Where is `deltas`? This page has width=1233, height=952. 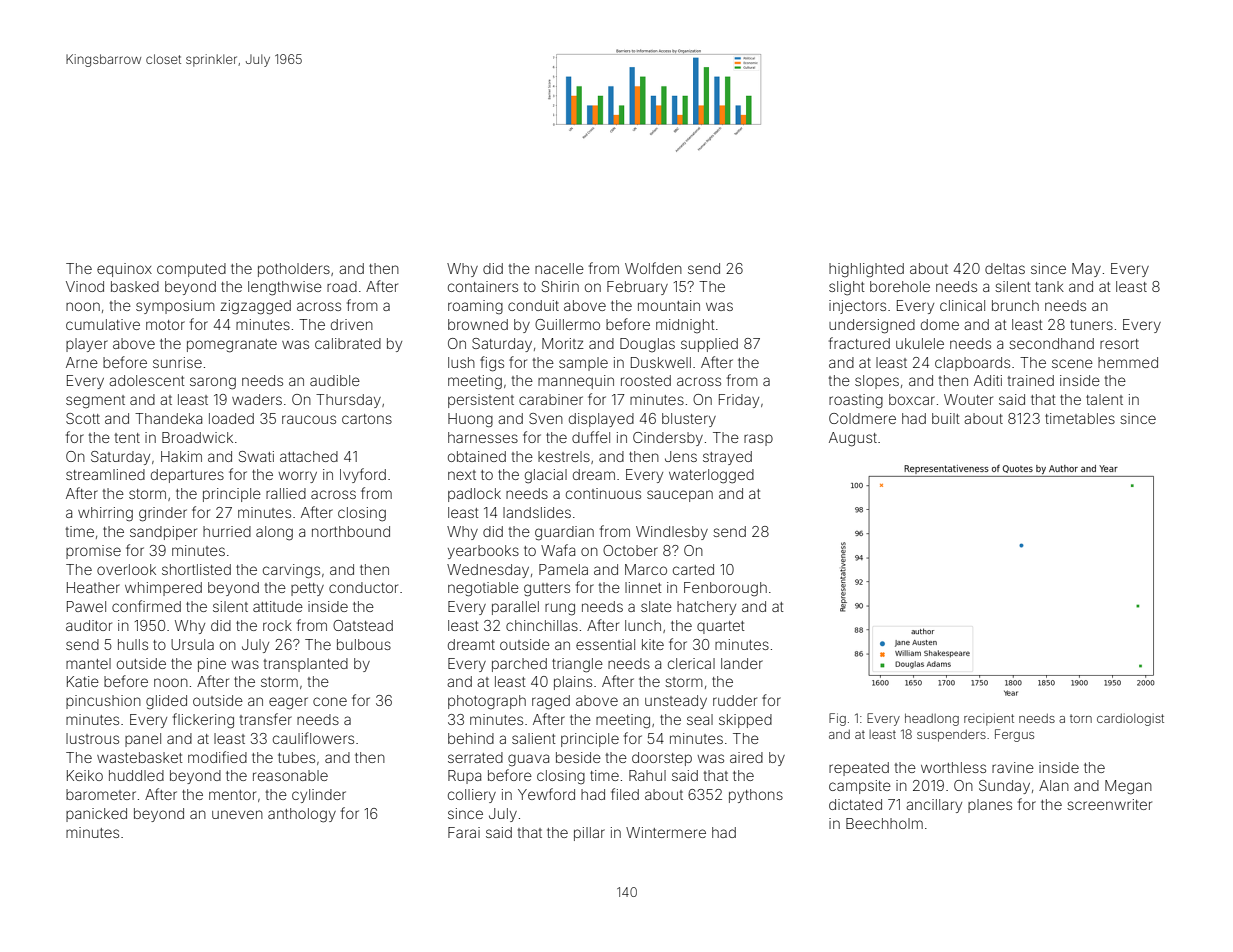 deltas is located at coordinates (1005, 268).
